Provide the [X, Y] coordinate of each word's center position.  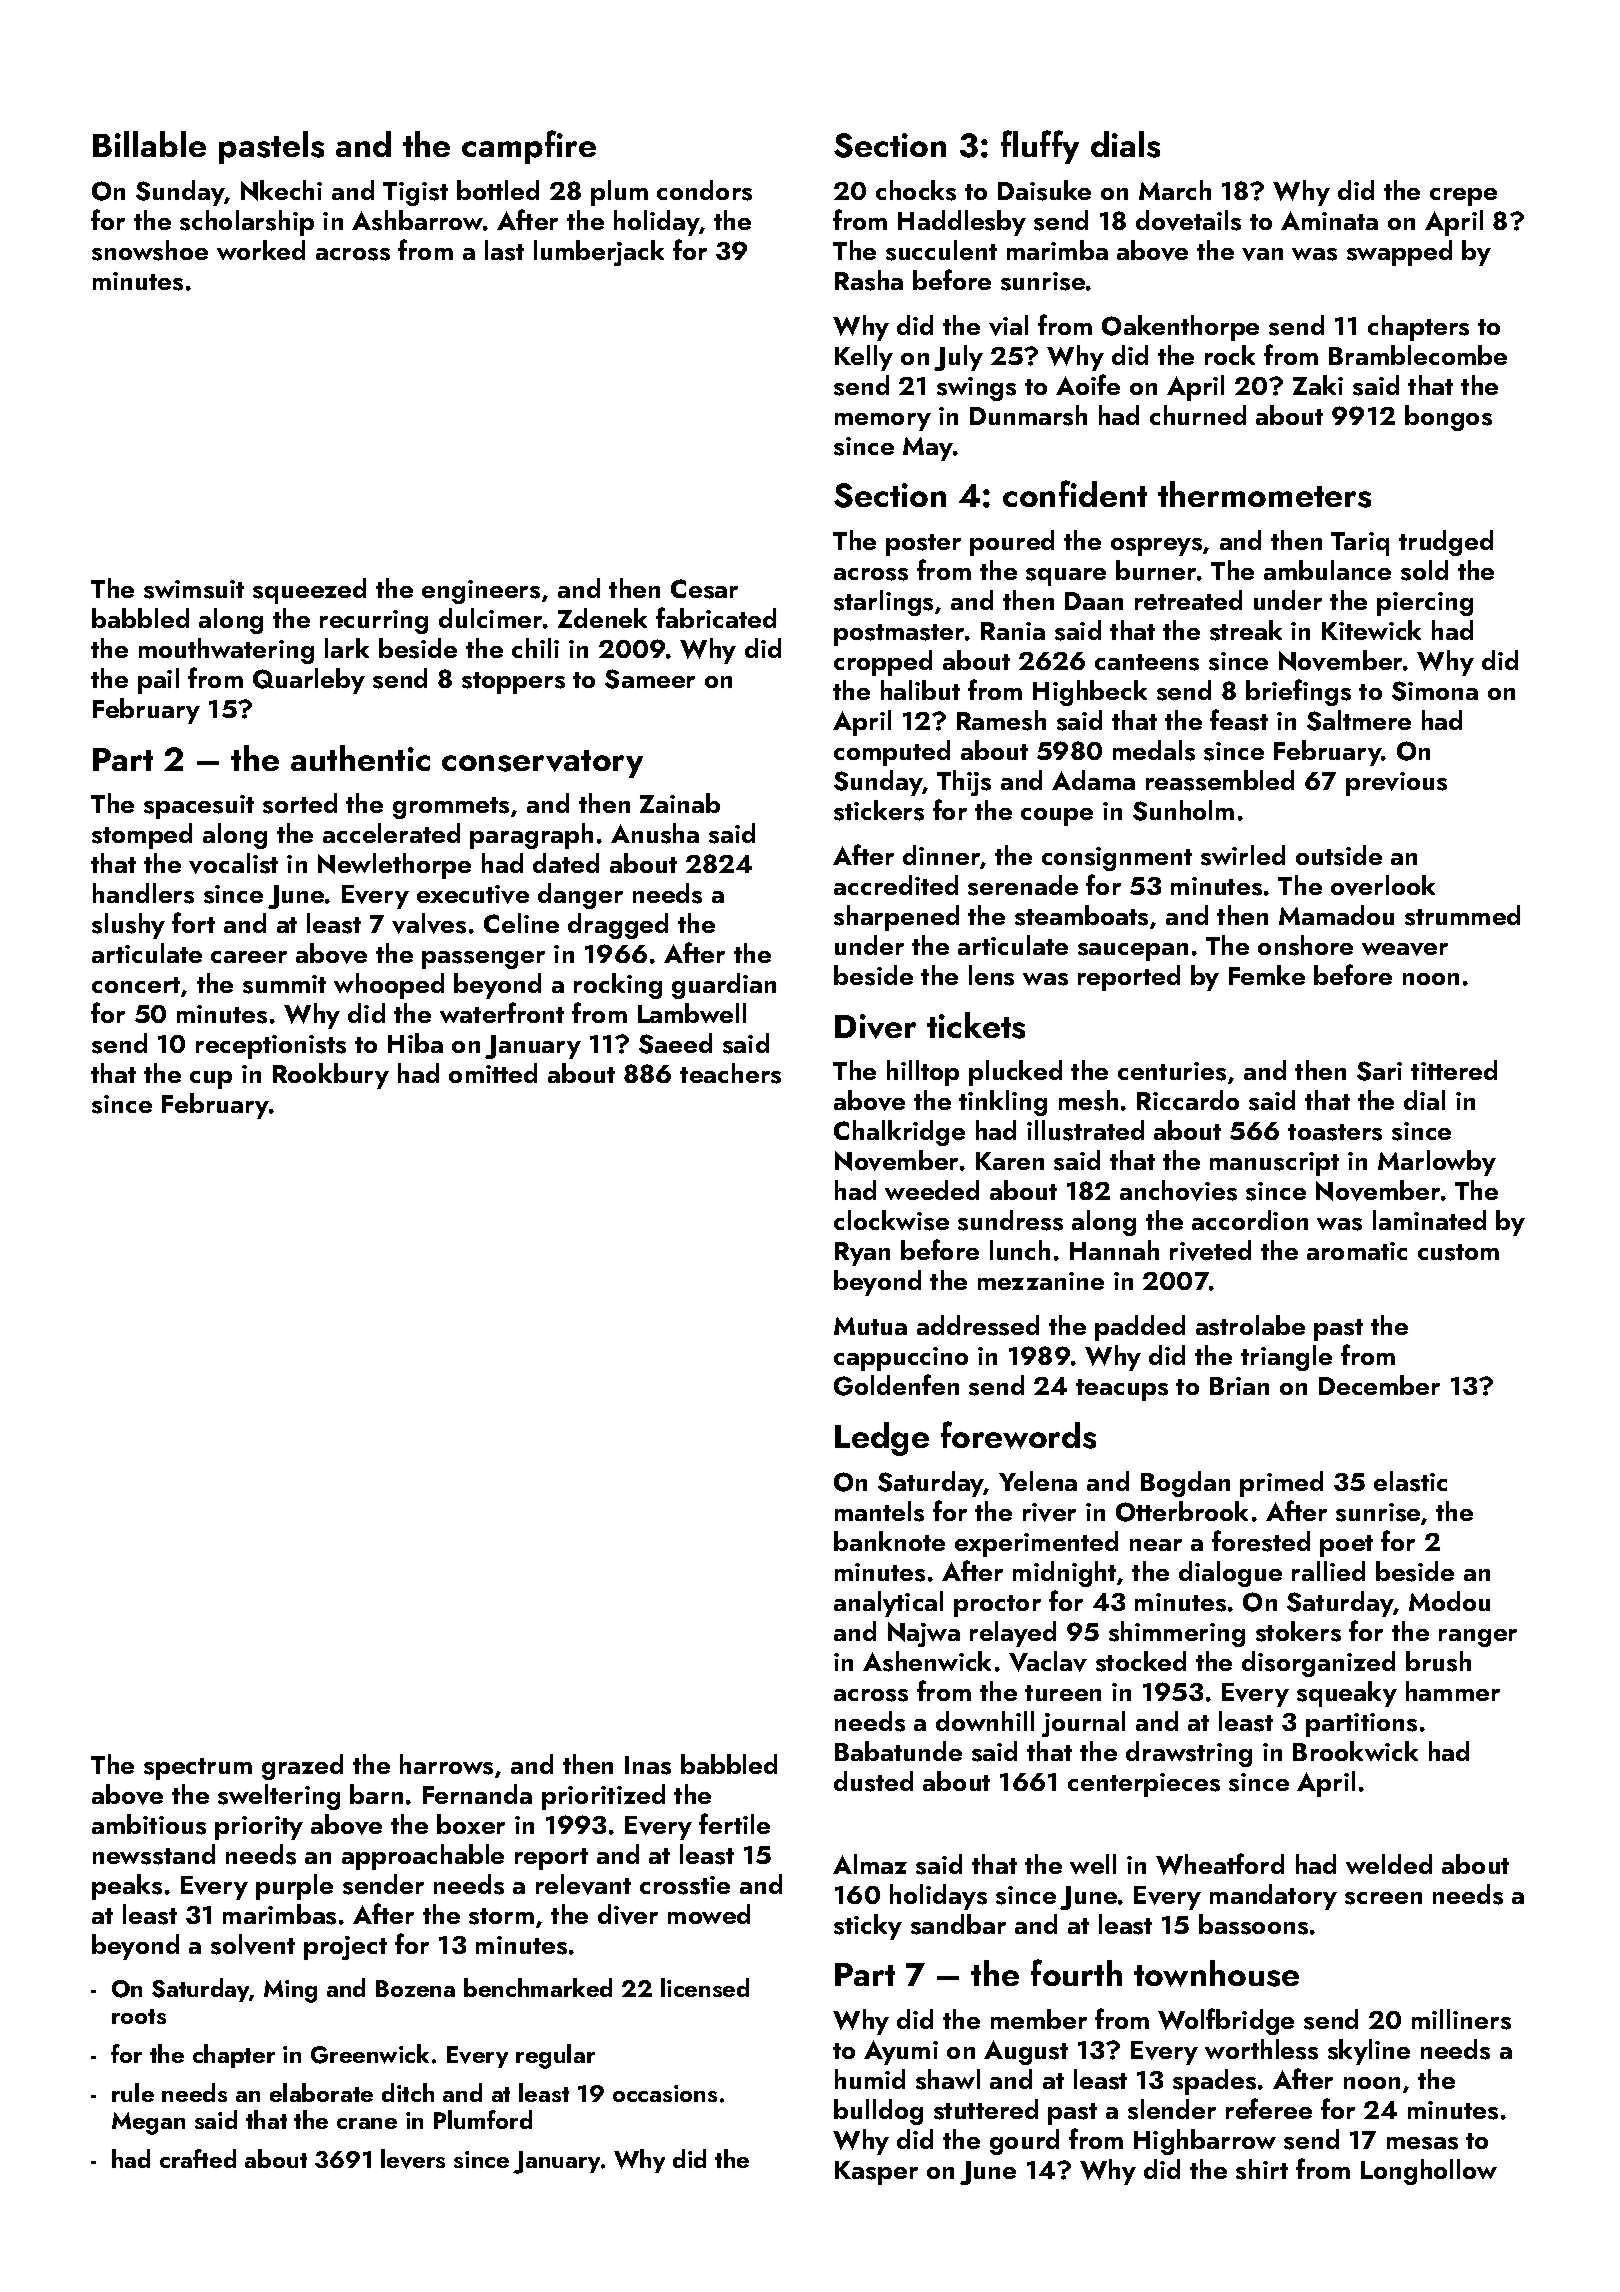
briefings [1298, 692]
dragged [618, 926]
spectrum [198, 1769]
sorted [300, 803]
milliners [1461, 2019]
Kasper [876, 2173]
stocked [1141, 1661]
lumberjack [599, 253]
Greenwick [370, 2054]
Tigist [415, 194]
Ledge [882, 1439]
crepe [1463, 197]
